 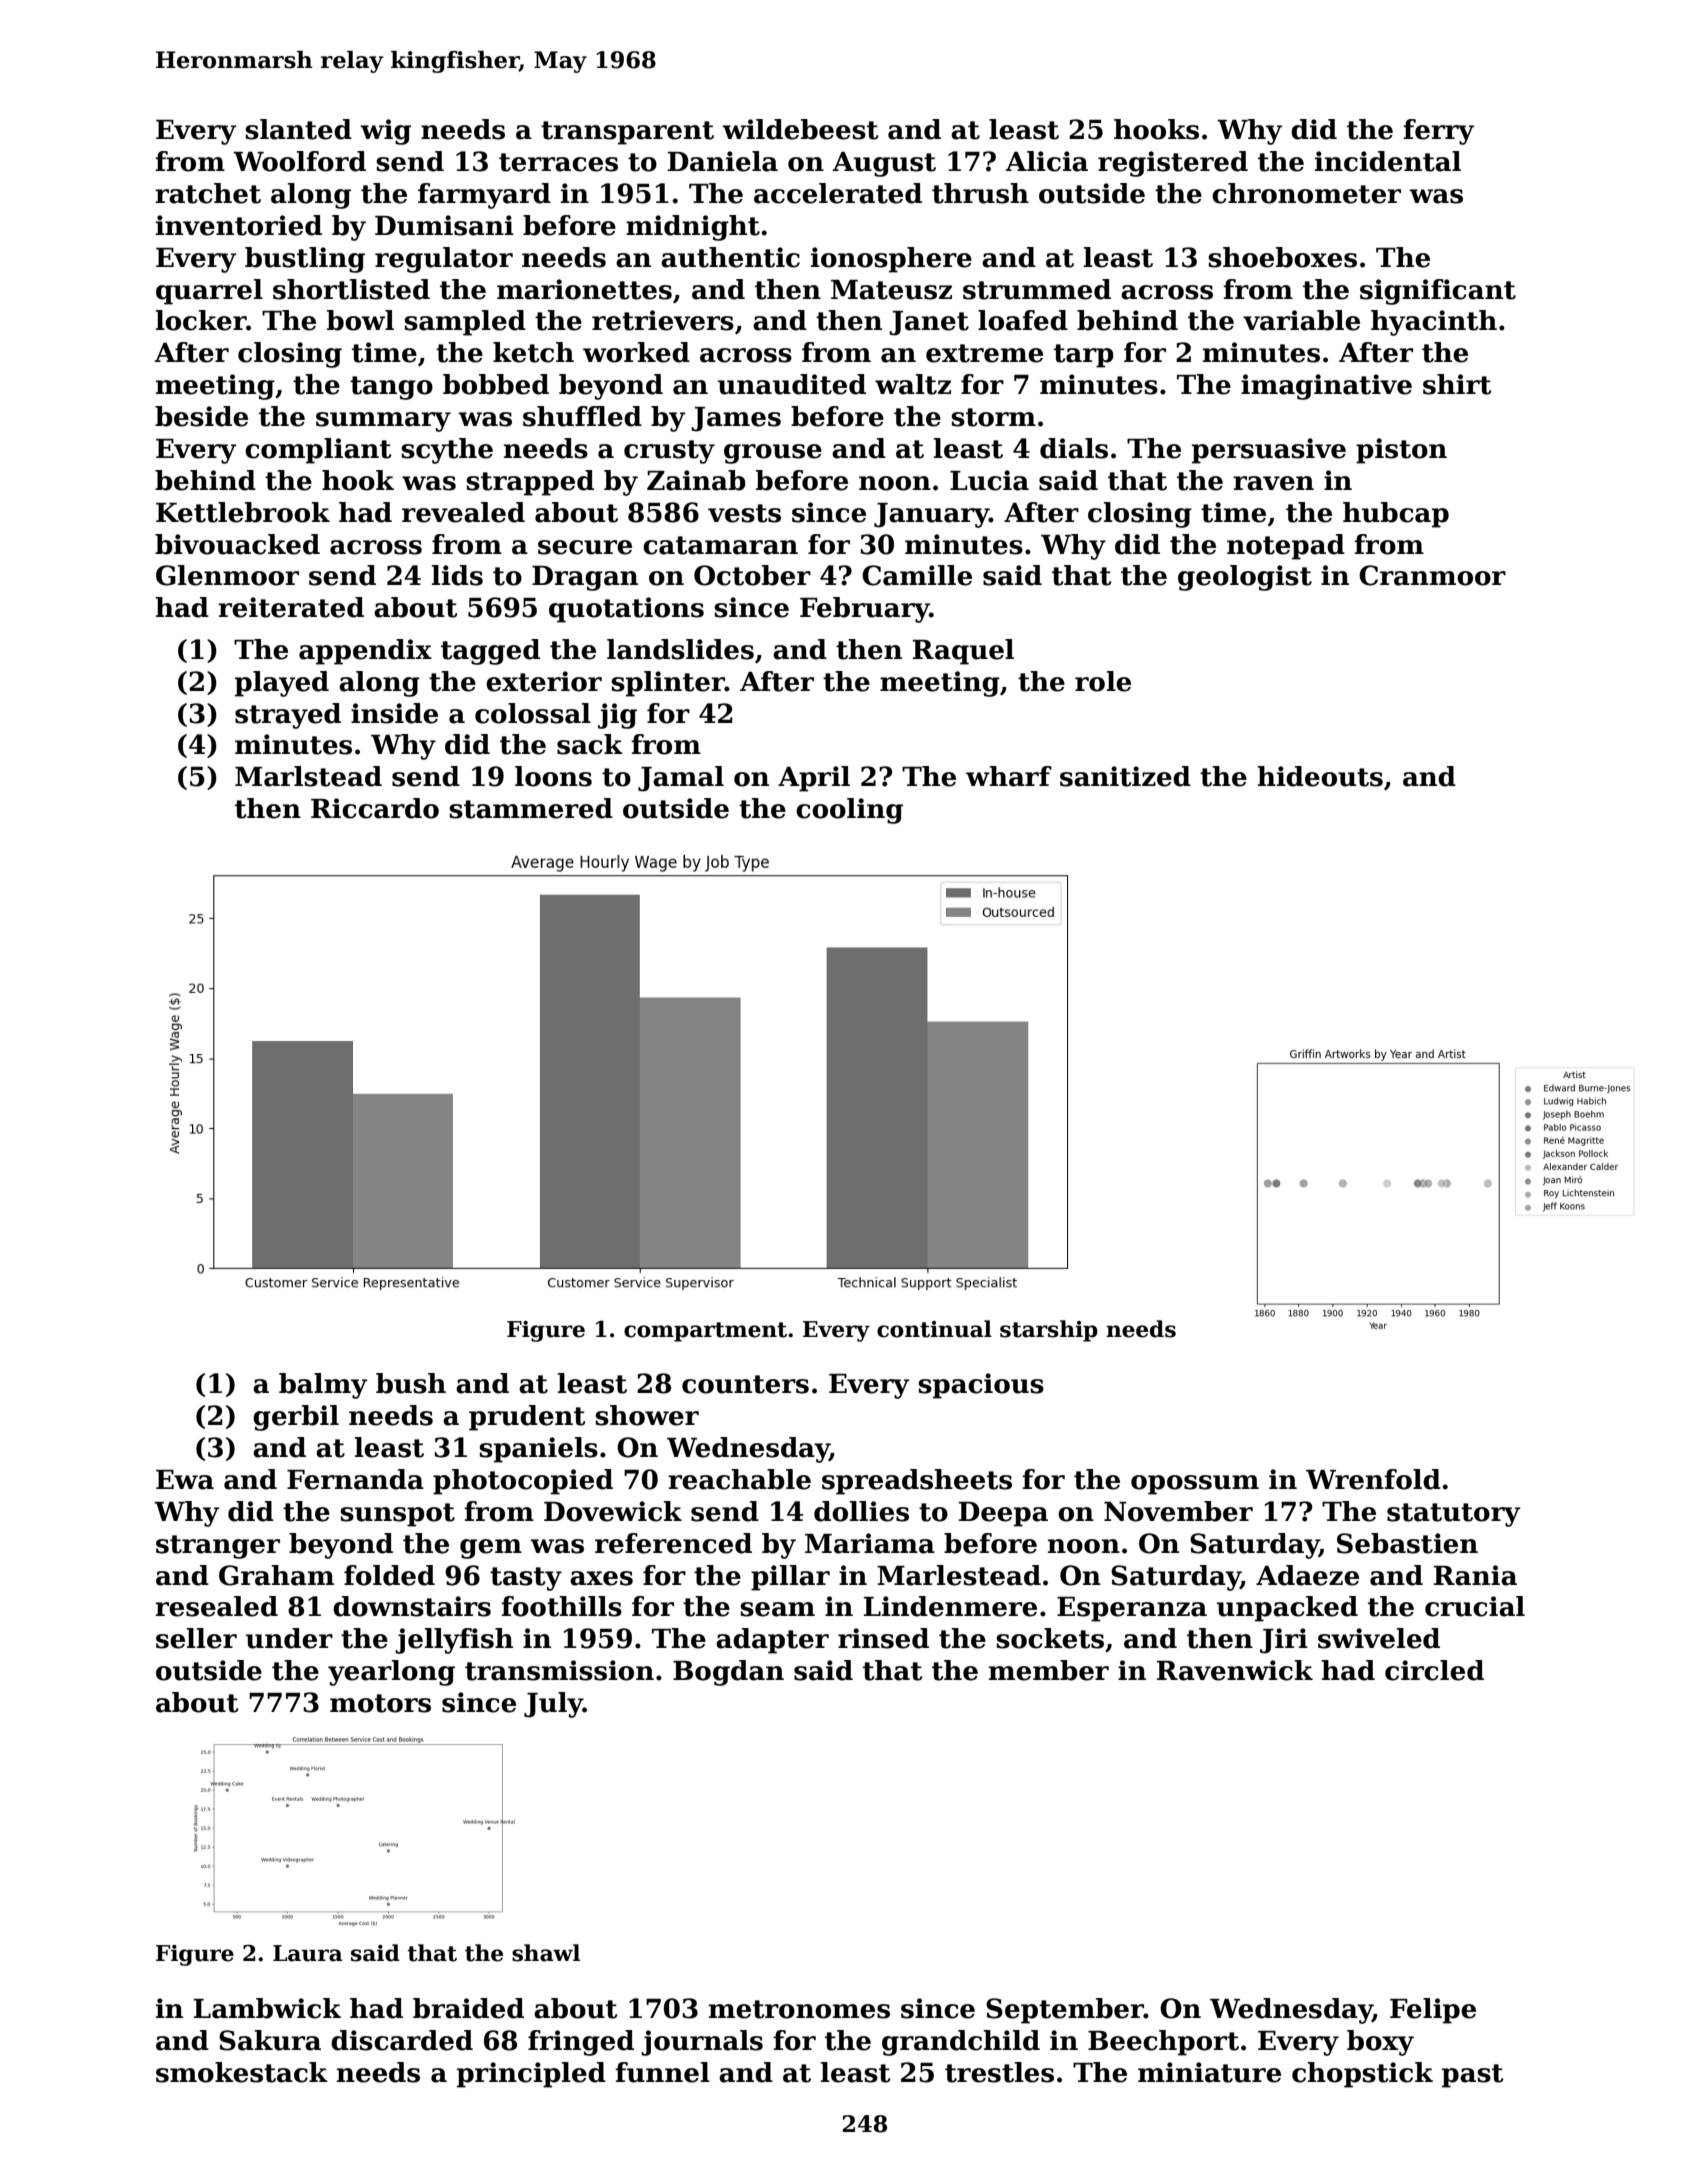 What do you see at coordinates (282, 684) in the screenshot?
I see `played` at bounding box center [282, 684].
